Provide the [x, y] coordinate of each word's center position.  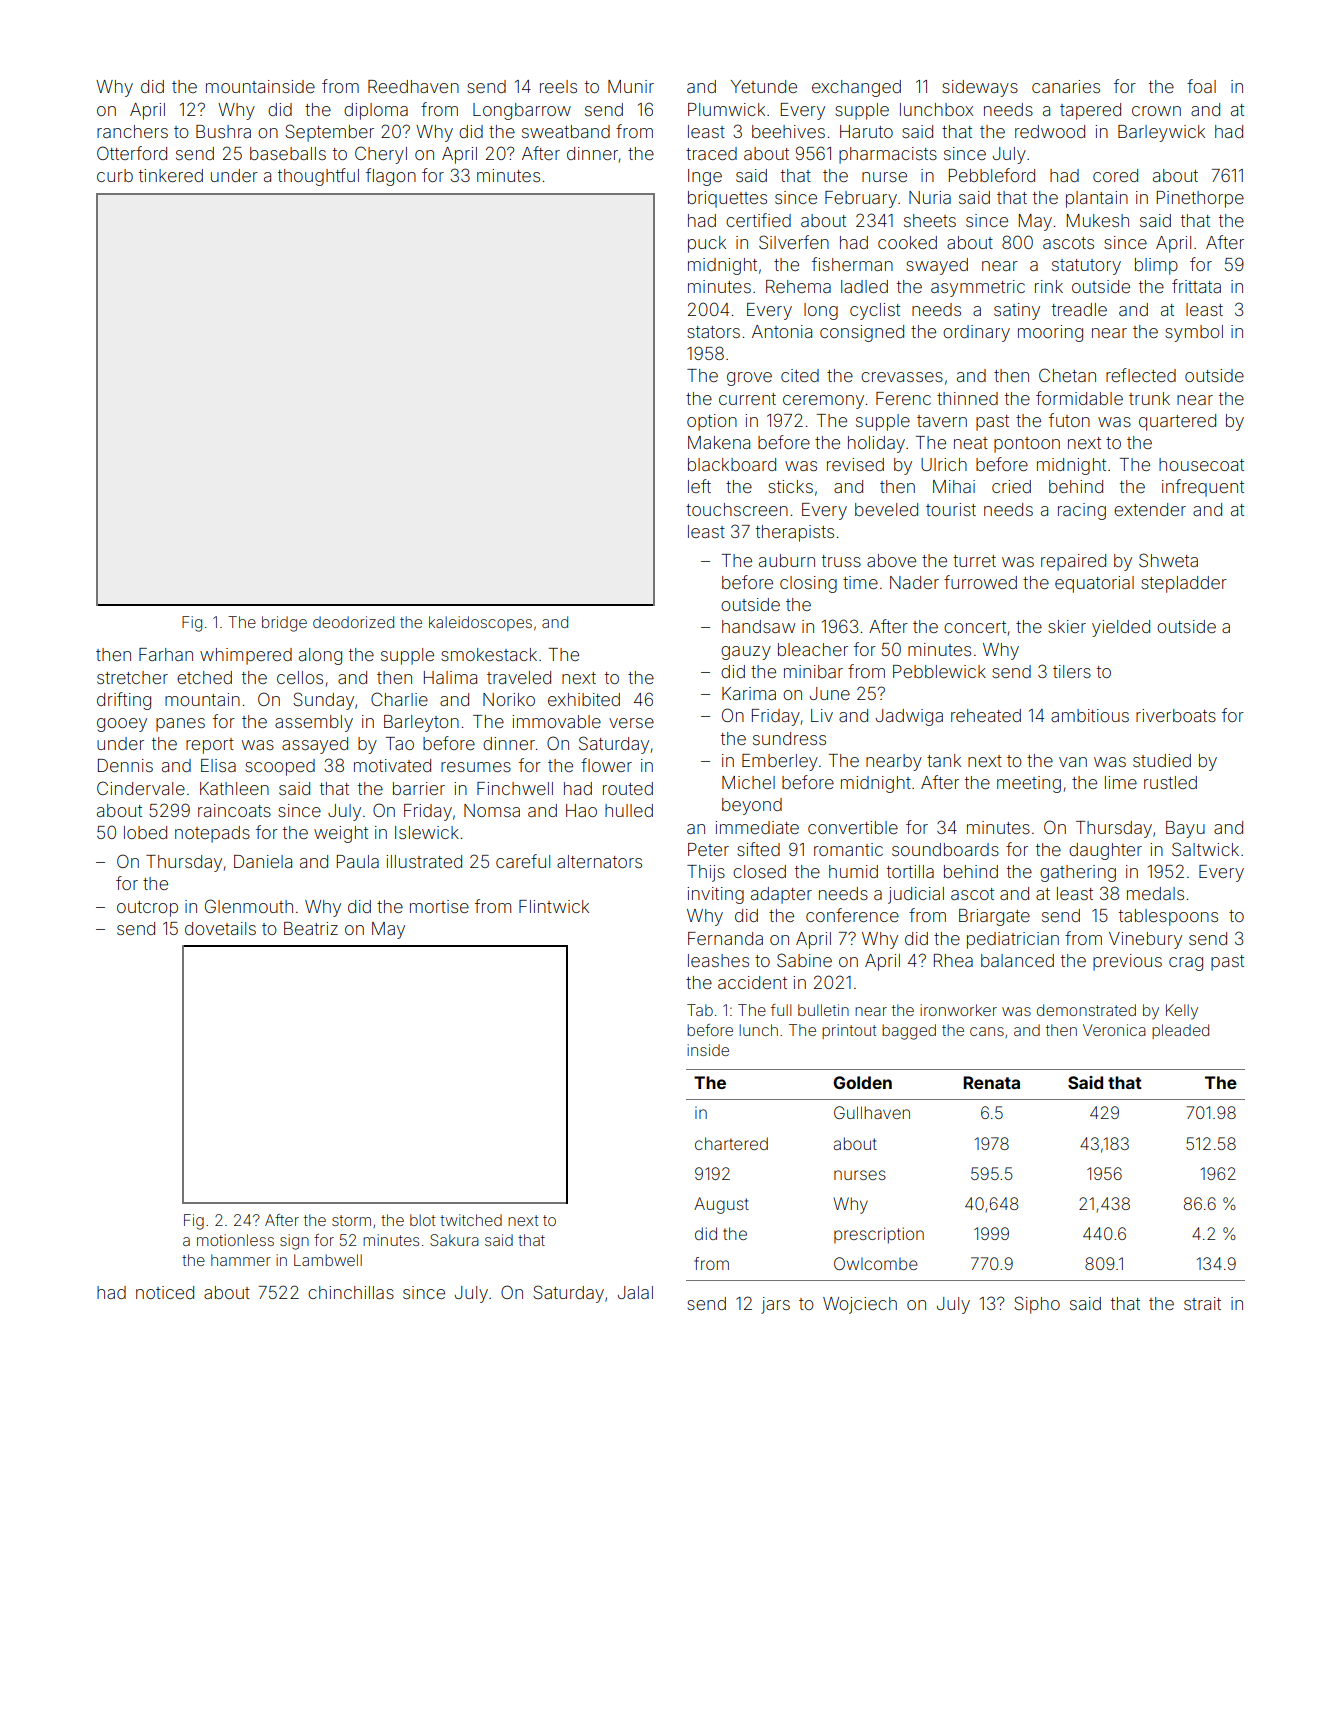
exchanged [856, 88]
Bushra [223, 131]
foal [1201, 86]
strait [1202, 1303]
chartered [731, 1143]
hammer [241, 1260]
